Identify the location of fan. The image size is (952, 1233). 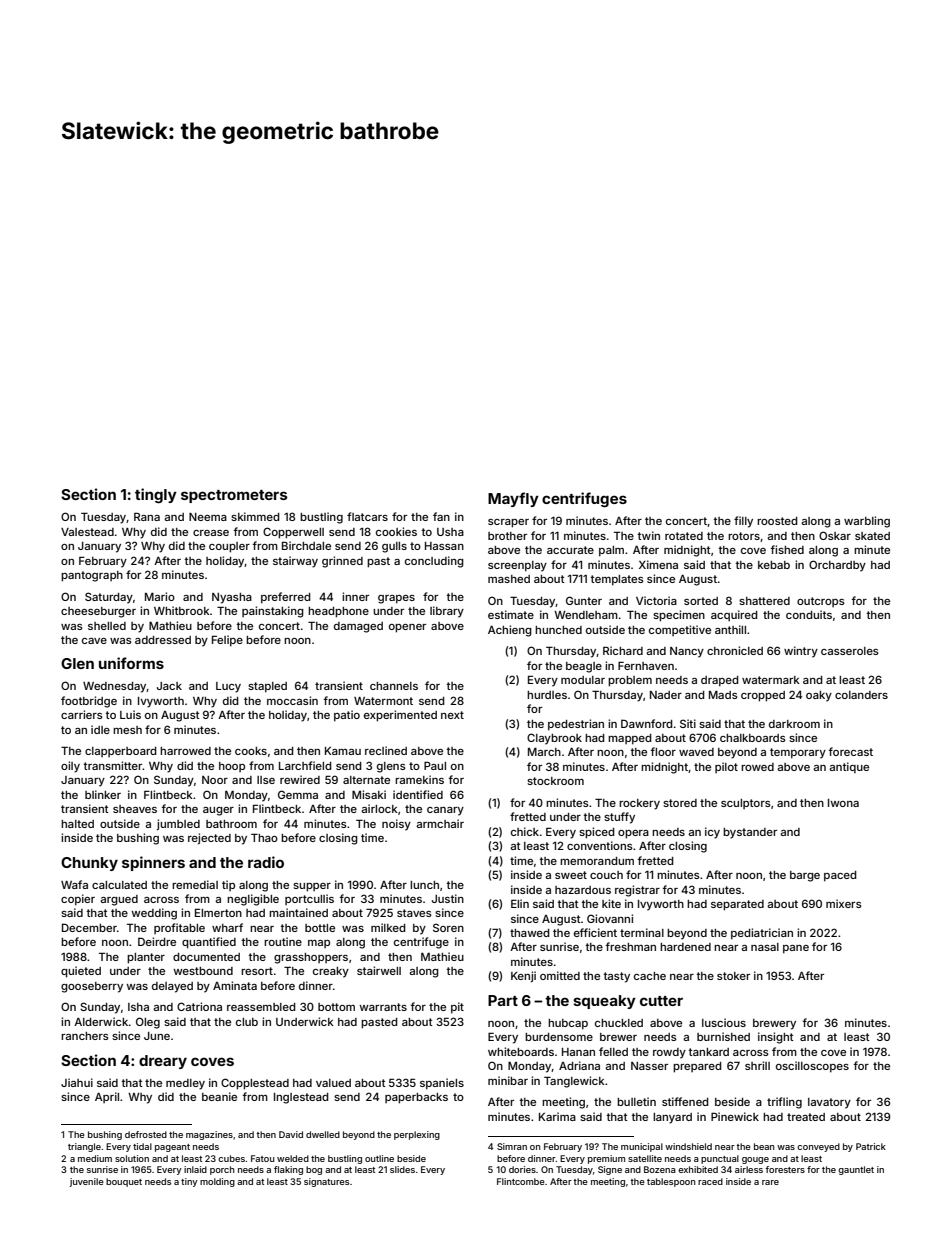
(441, 516).
